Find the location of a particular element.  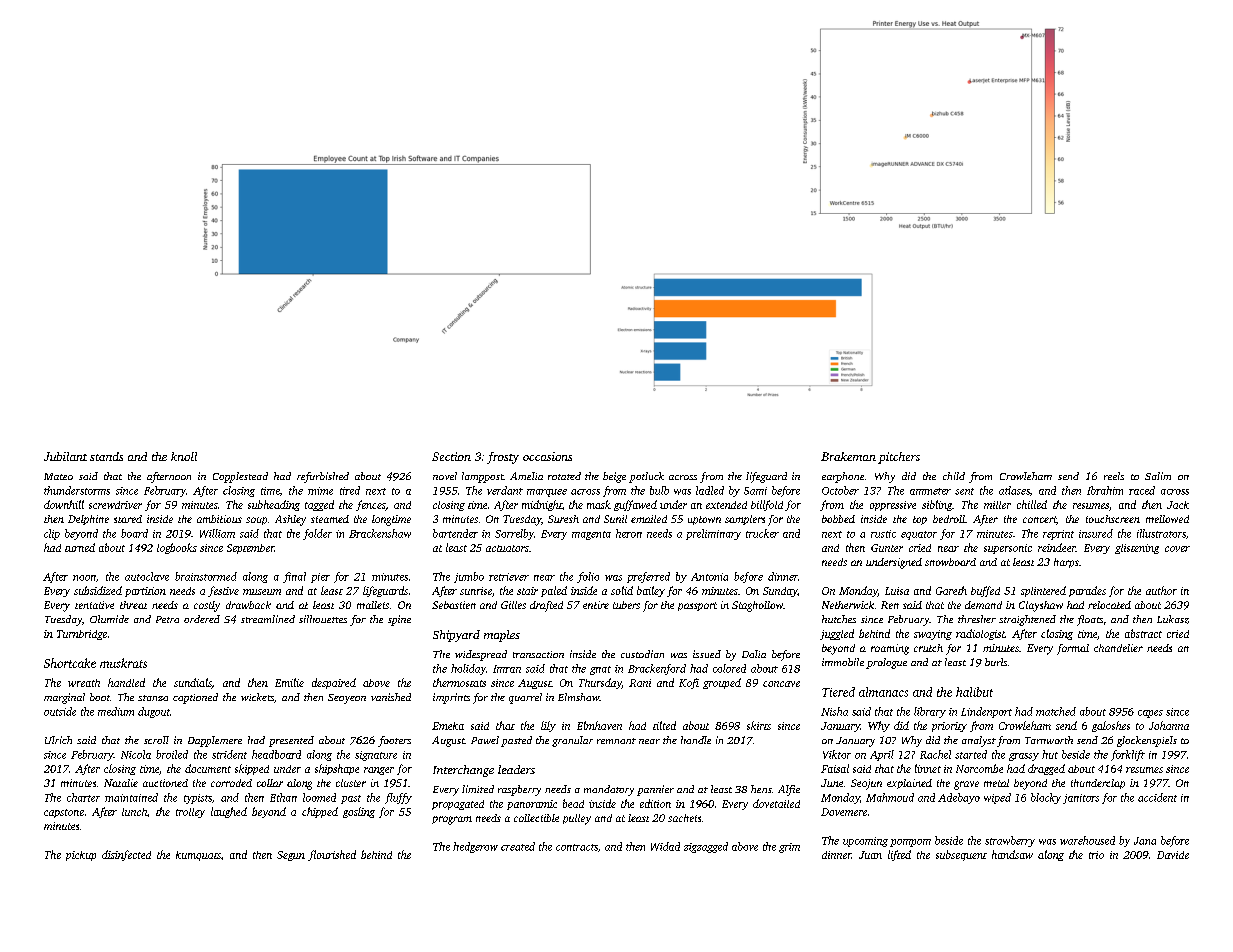

screwdriver is located at coordinates (115, 505).
